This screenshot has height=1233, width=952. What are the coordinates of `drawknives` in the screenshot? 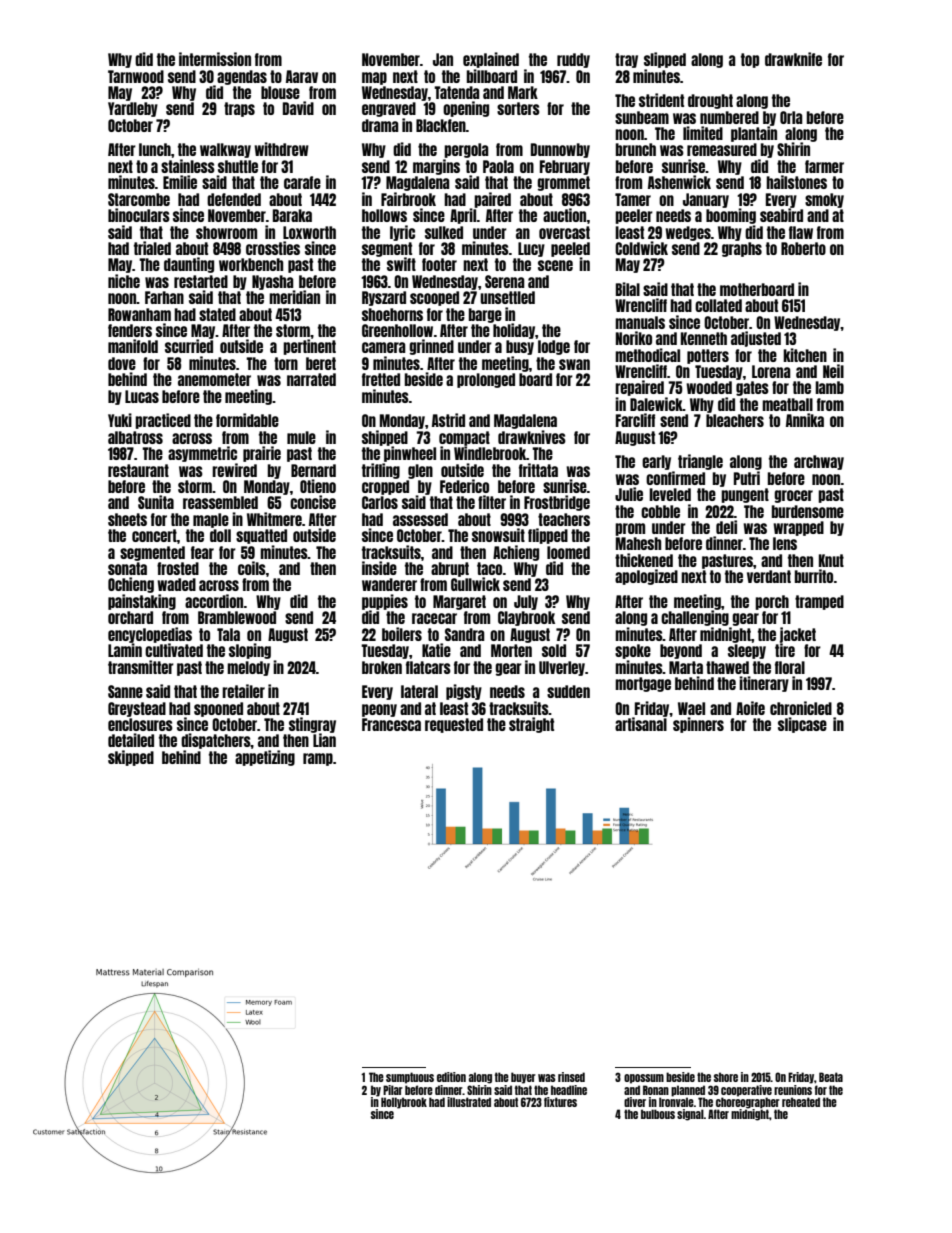 It's located at (532, 437).
